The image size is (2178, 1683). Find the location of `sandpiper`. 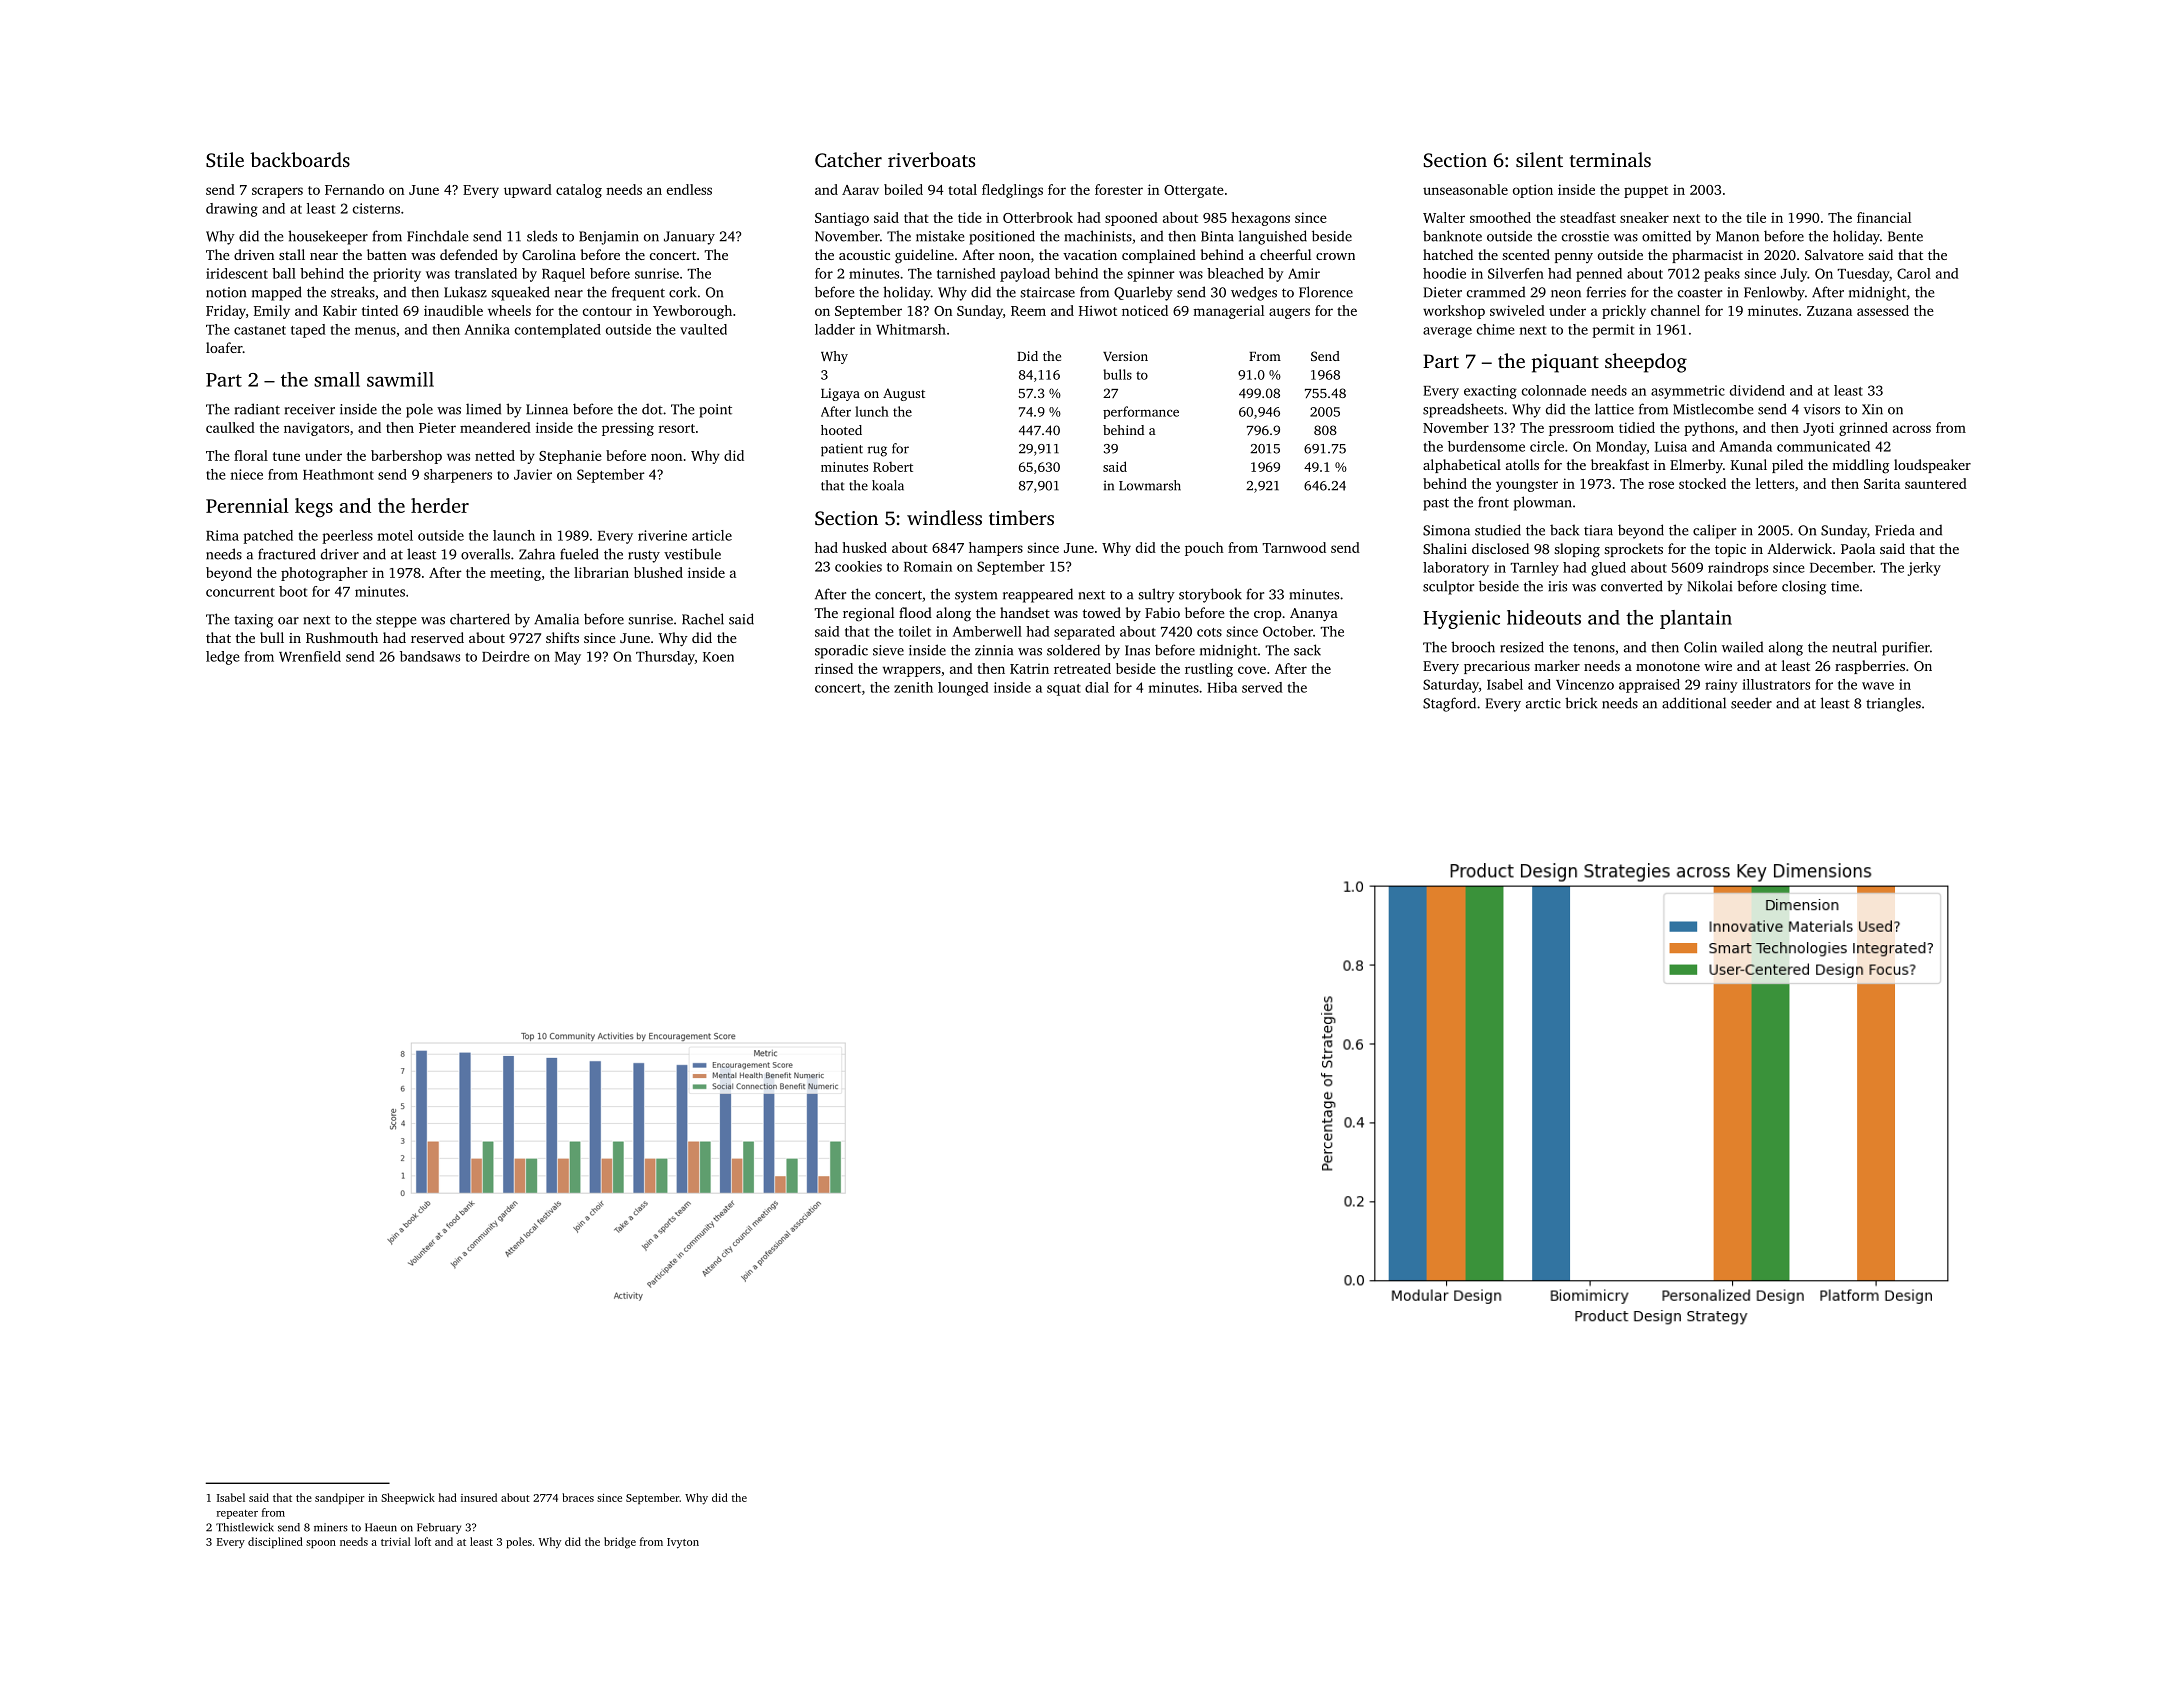

sandpiper is located at coordinates (340, 1498).
